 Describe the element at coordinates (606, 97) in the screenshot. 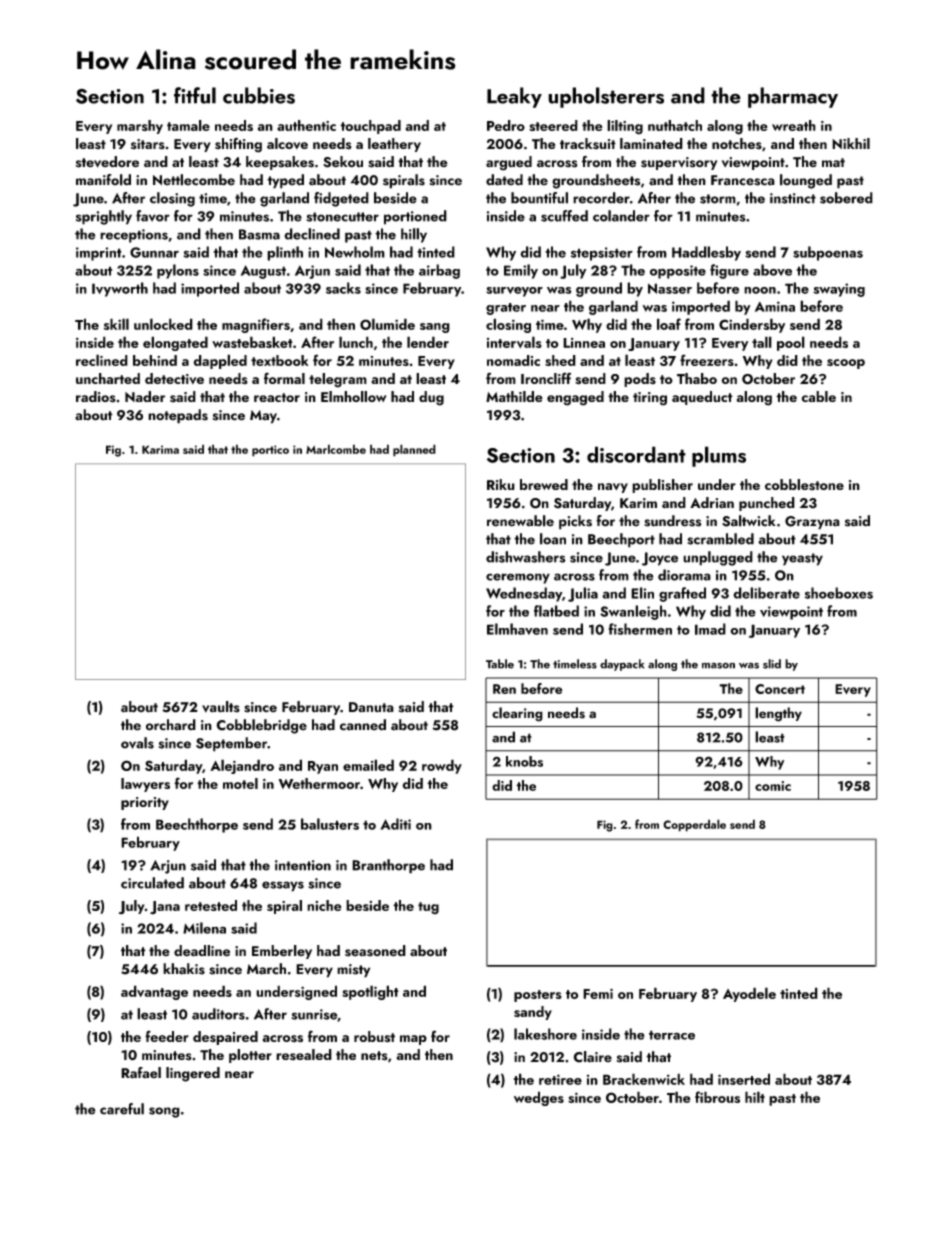

I see `upholsterers` at that location.
